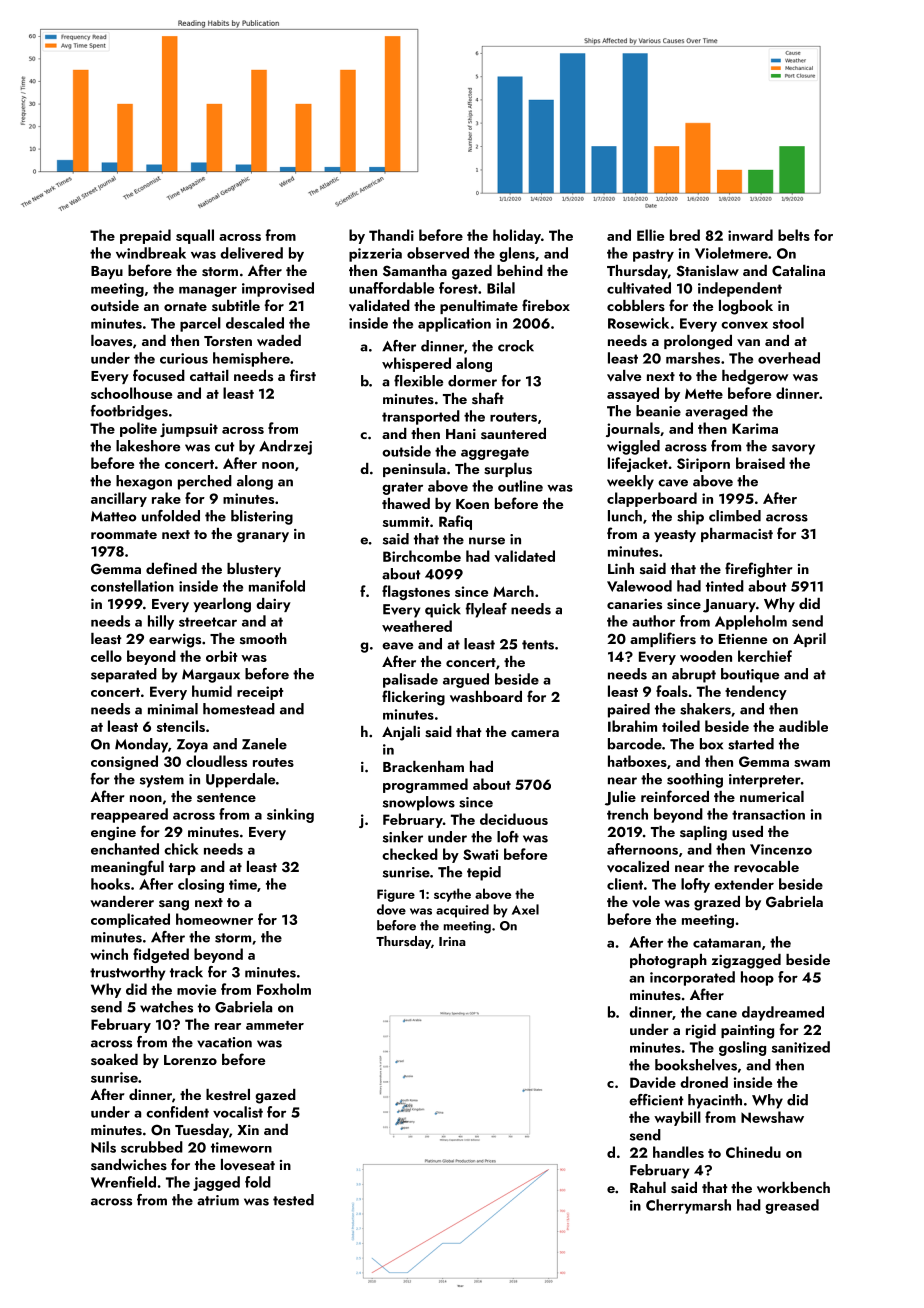  I want to click on incorporated, so click(692, 978).
